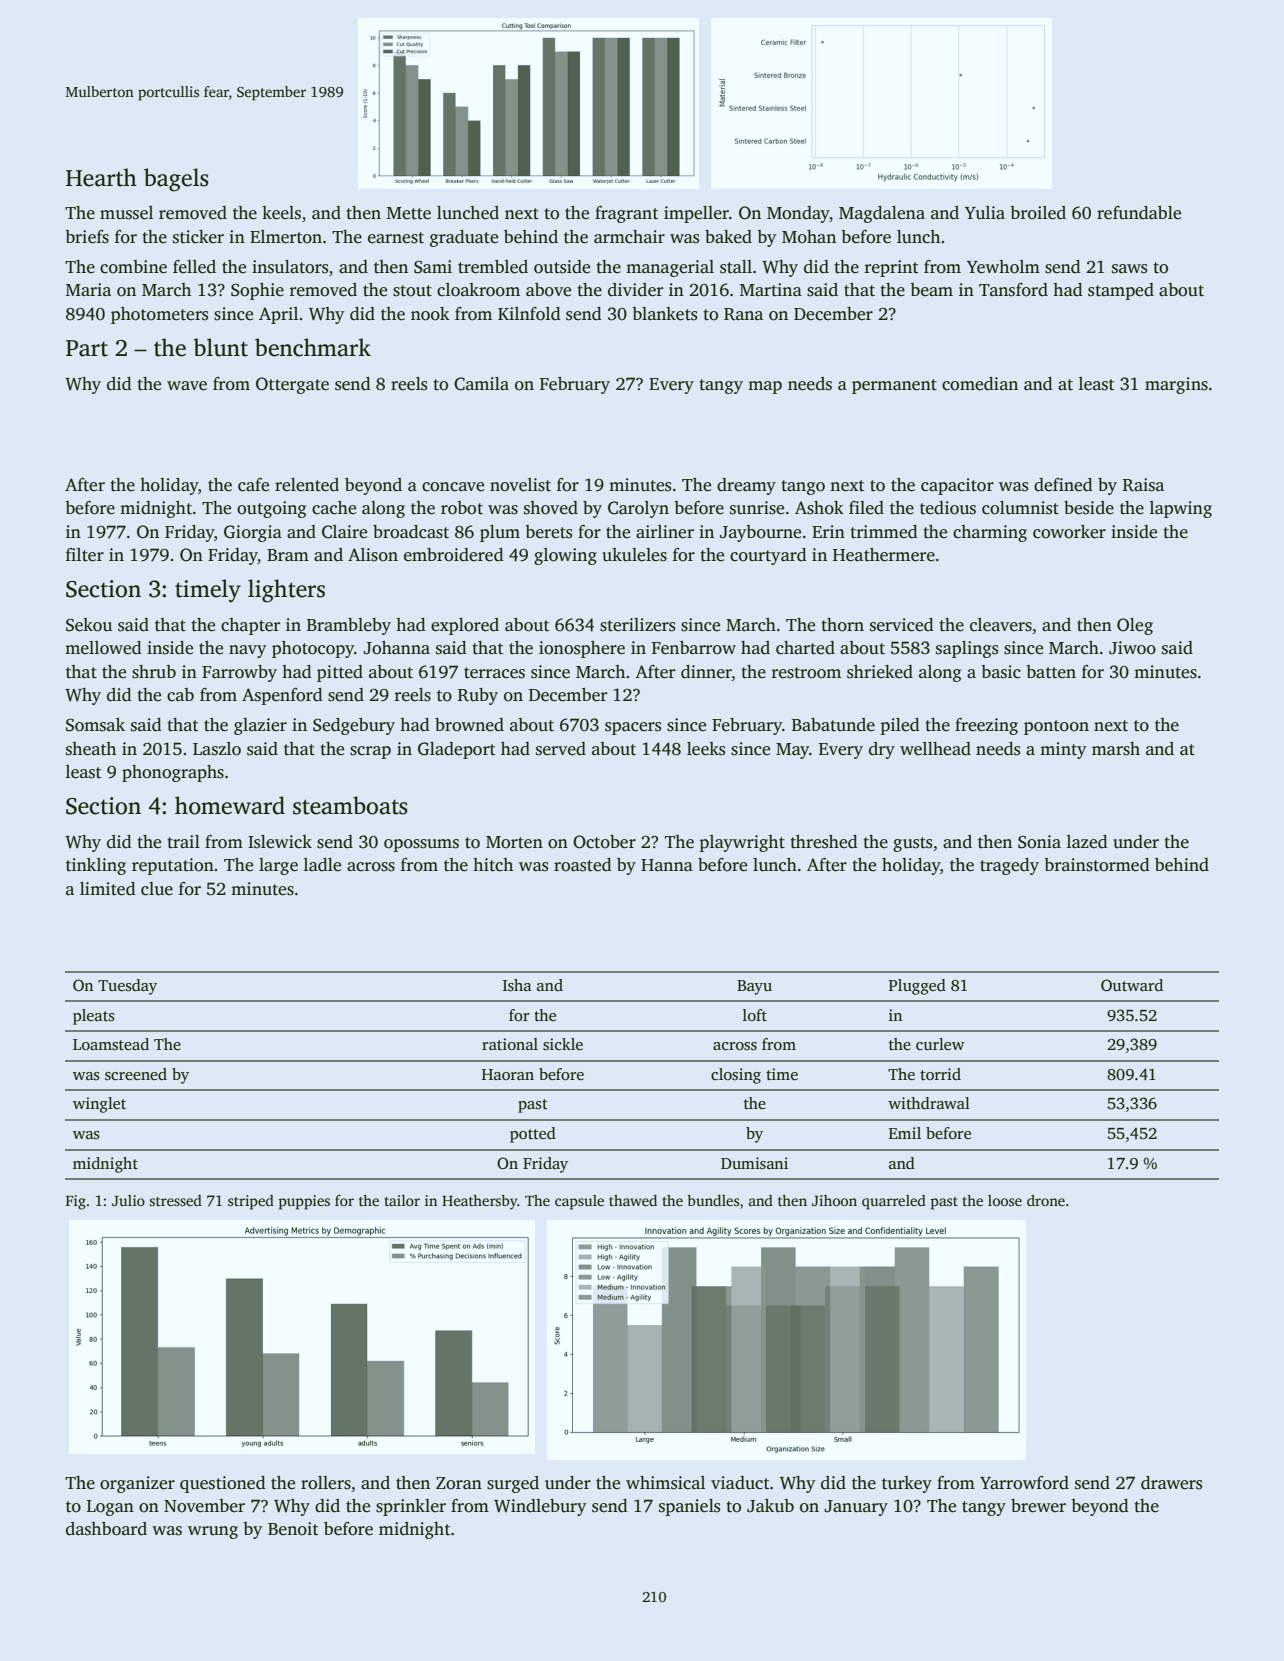 The width and height of the screenshot is (1284, 1661). I want to click on comedian, so click(980, 384).
